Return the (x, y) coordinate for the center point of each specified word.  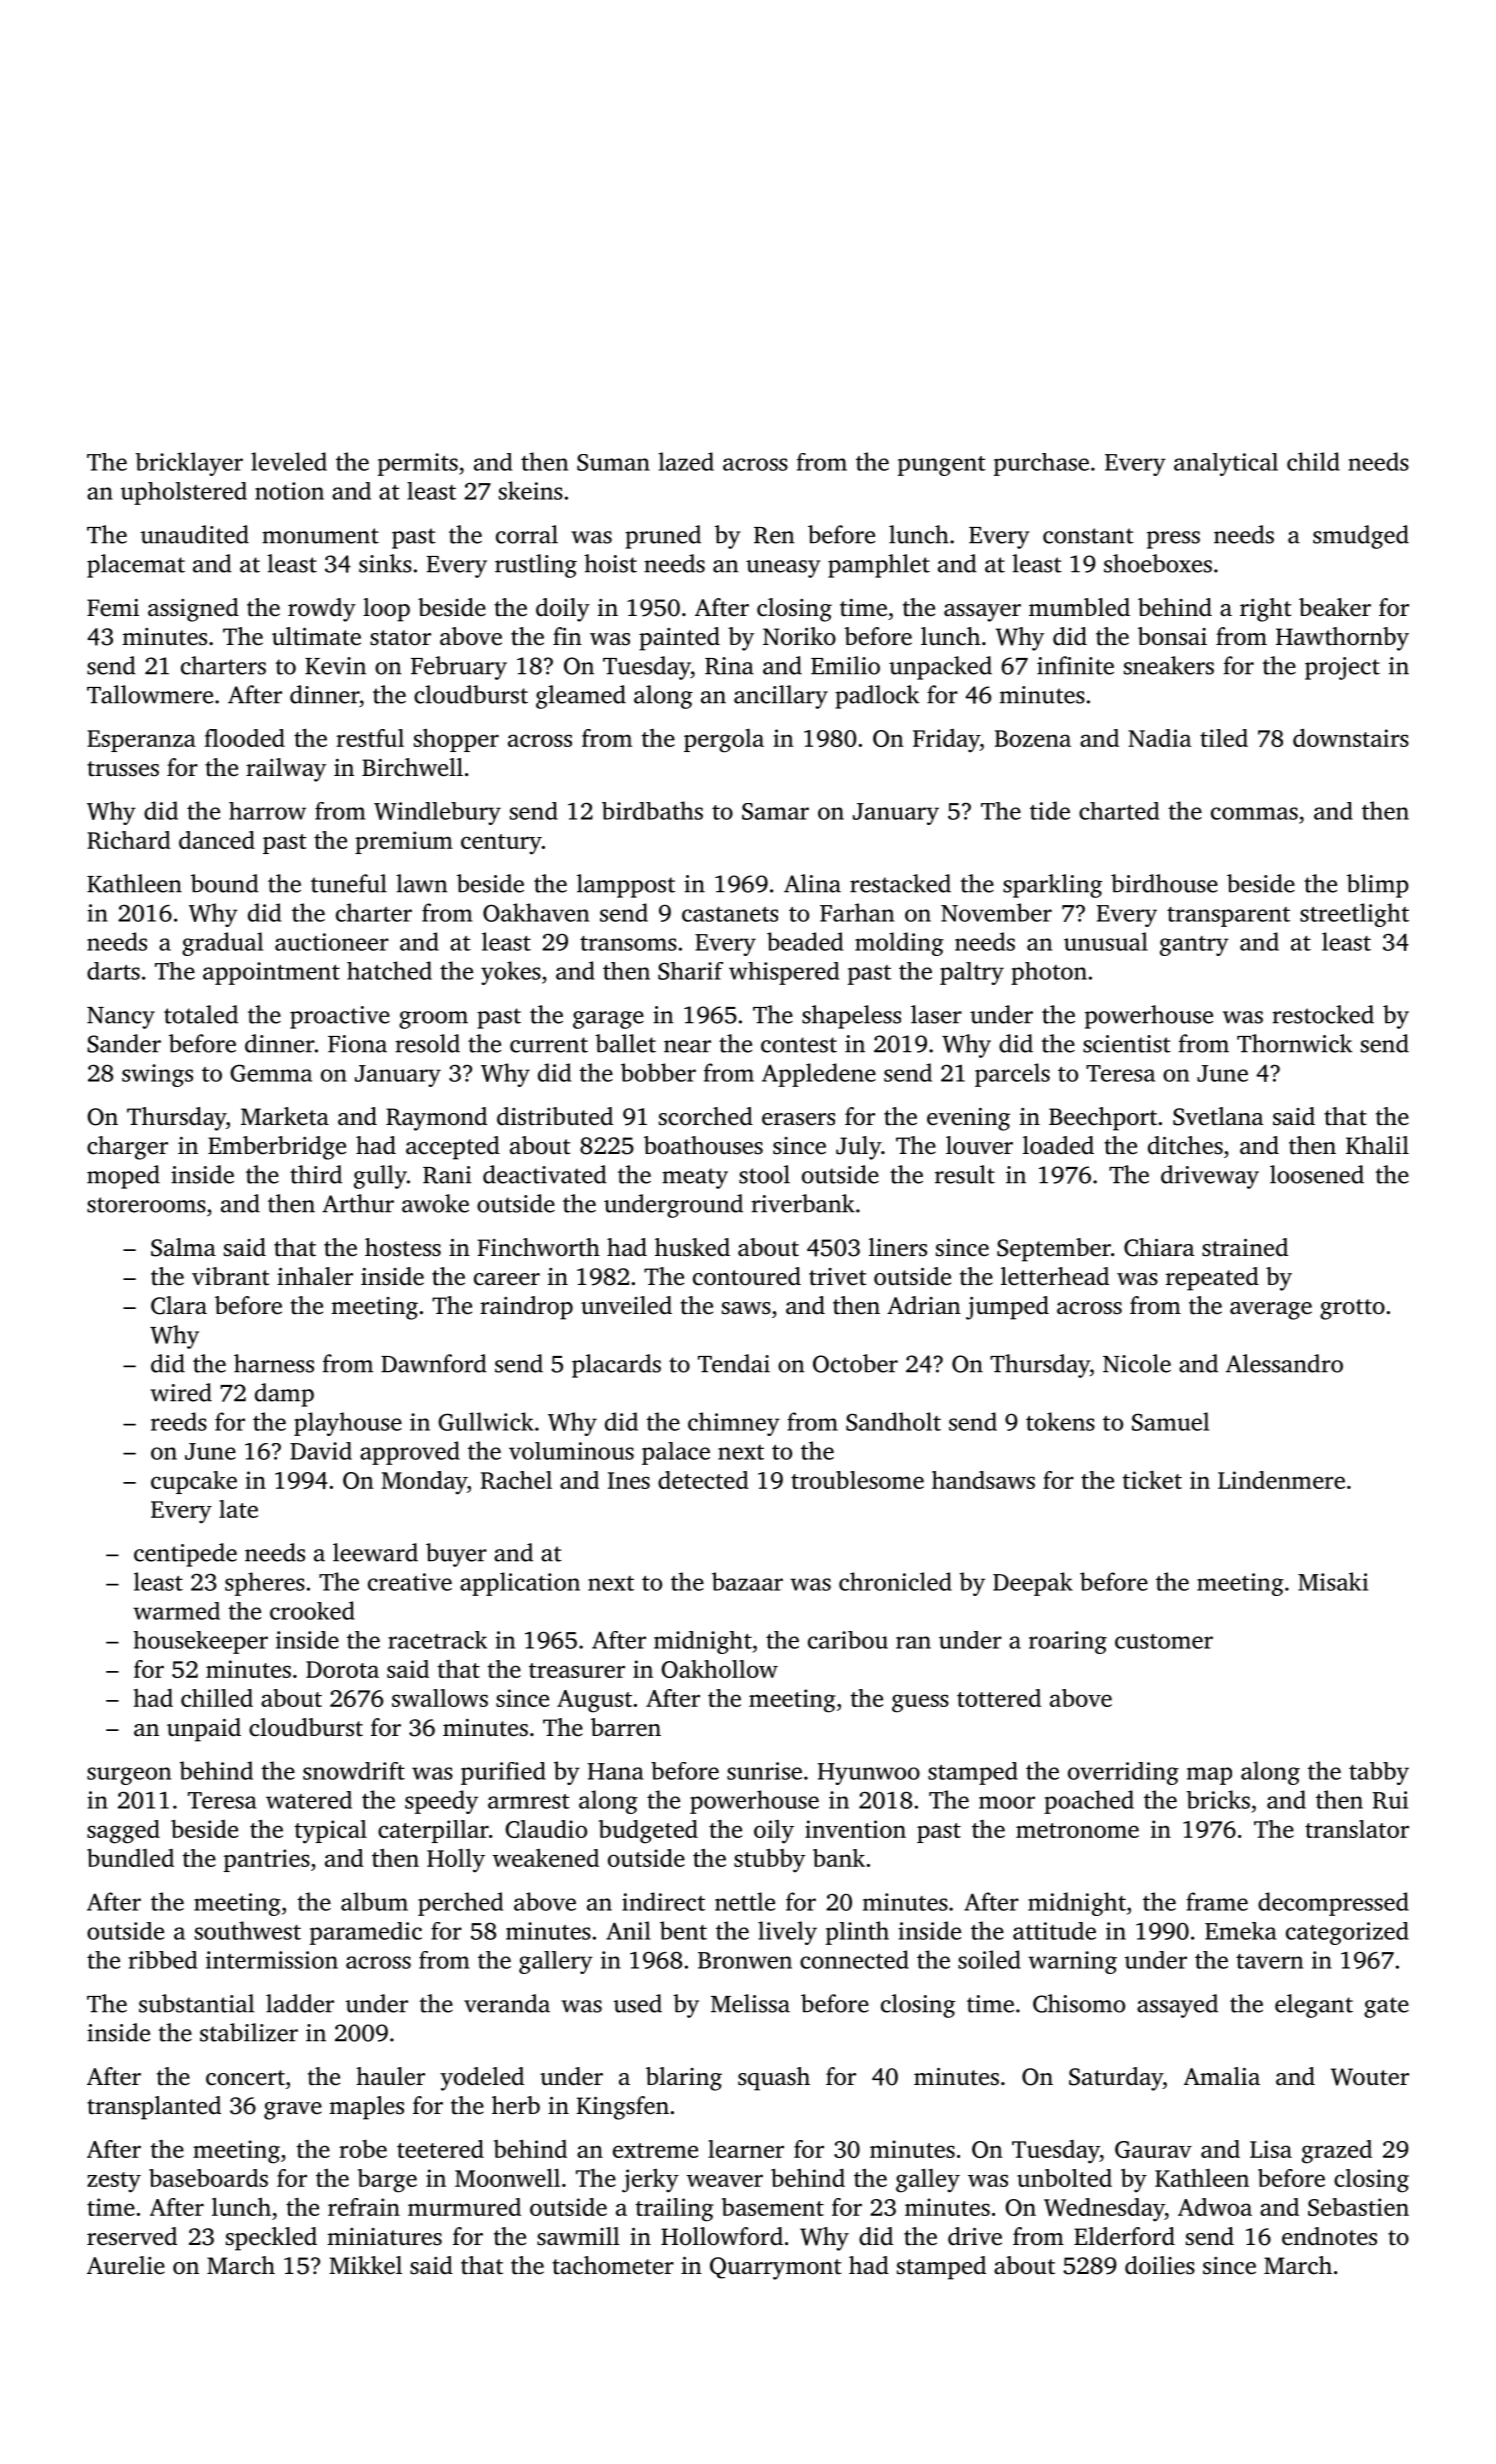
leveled (289, 461)
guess (920, 1703)
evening (968, 1119)
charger (127, 1148)
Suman (613, 462)
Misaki (1333, 1581)
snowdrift (354, 1771)
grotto (1352, 1309)
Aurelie (126, 2265)
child (1313, 461)
